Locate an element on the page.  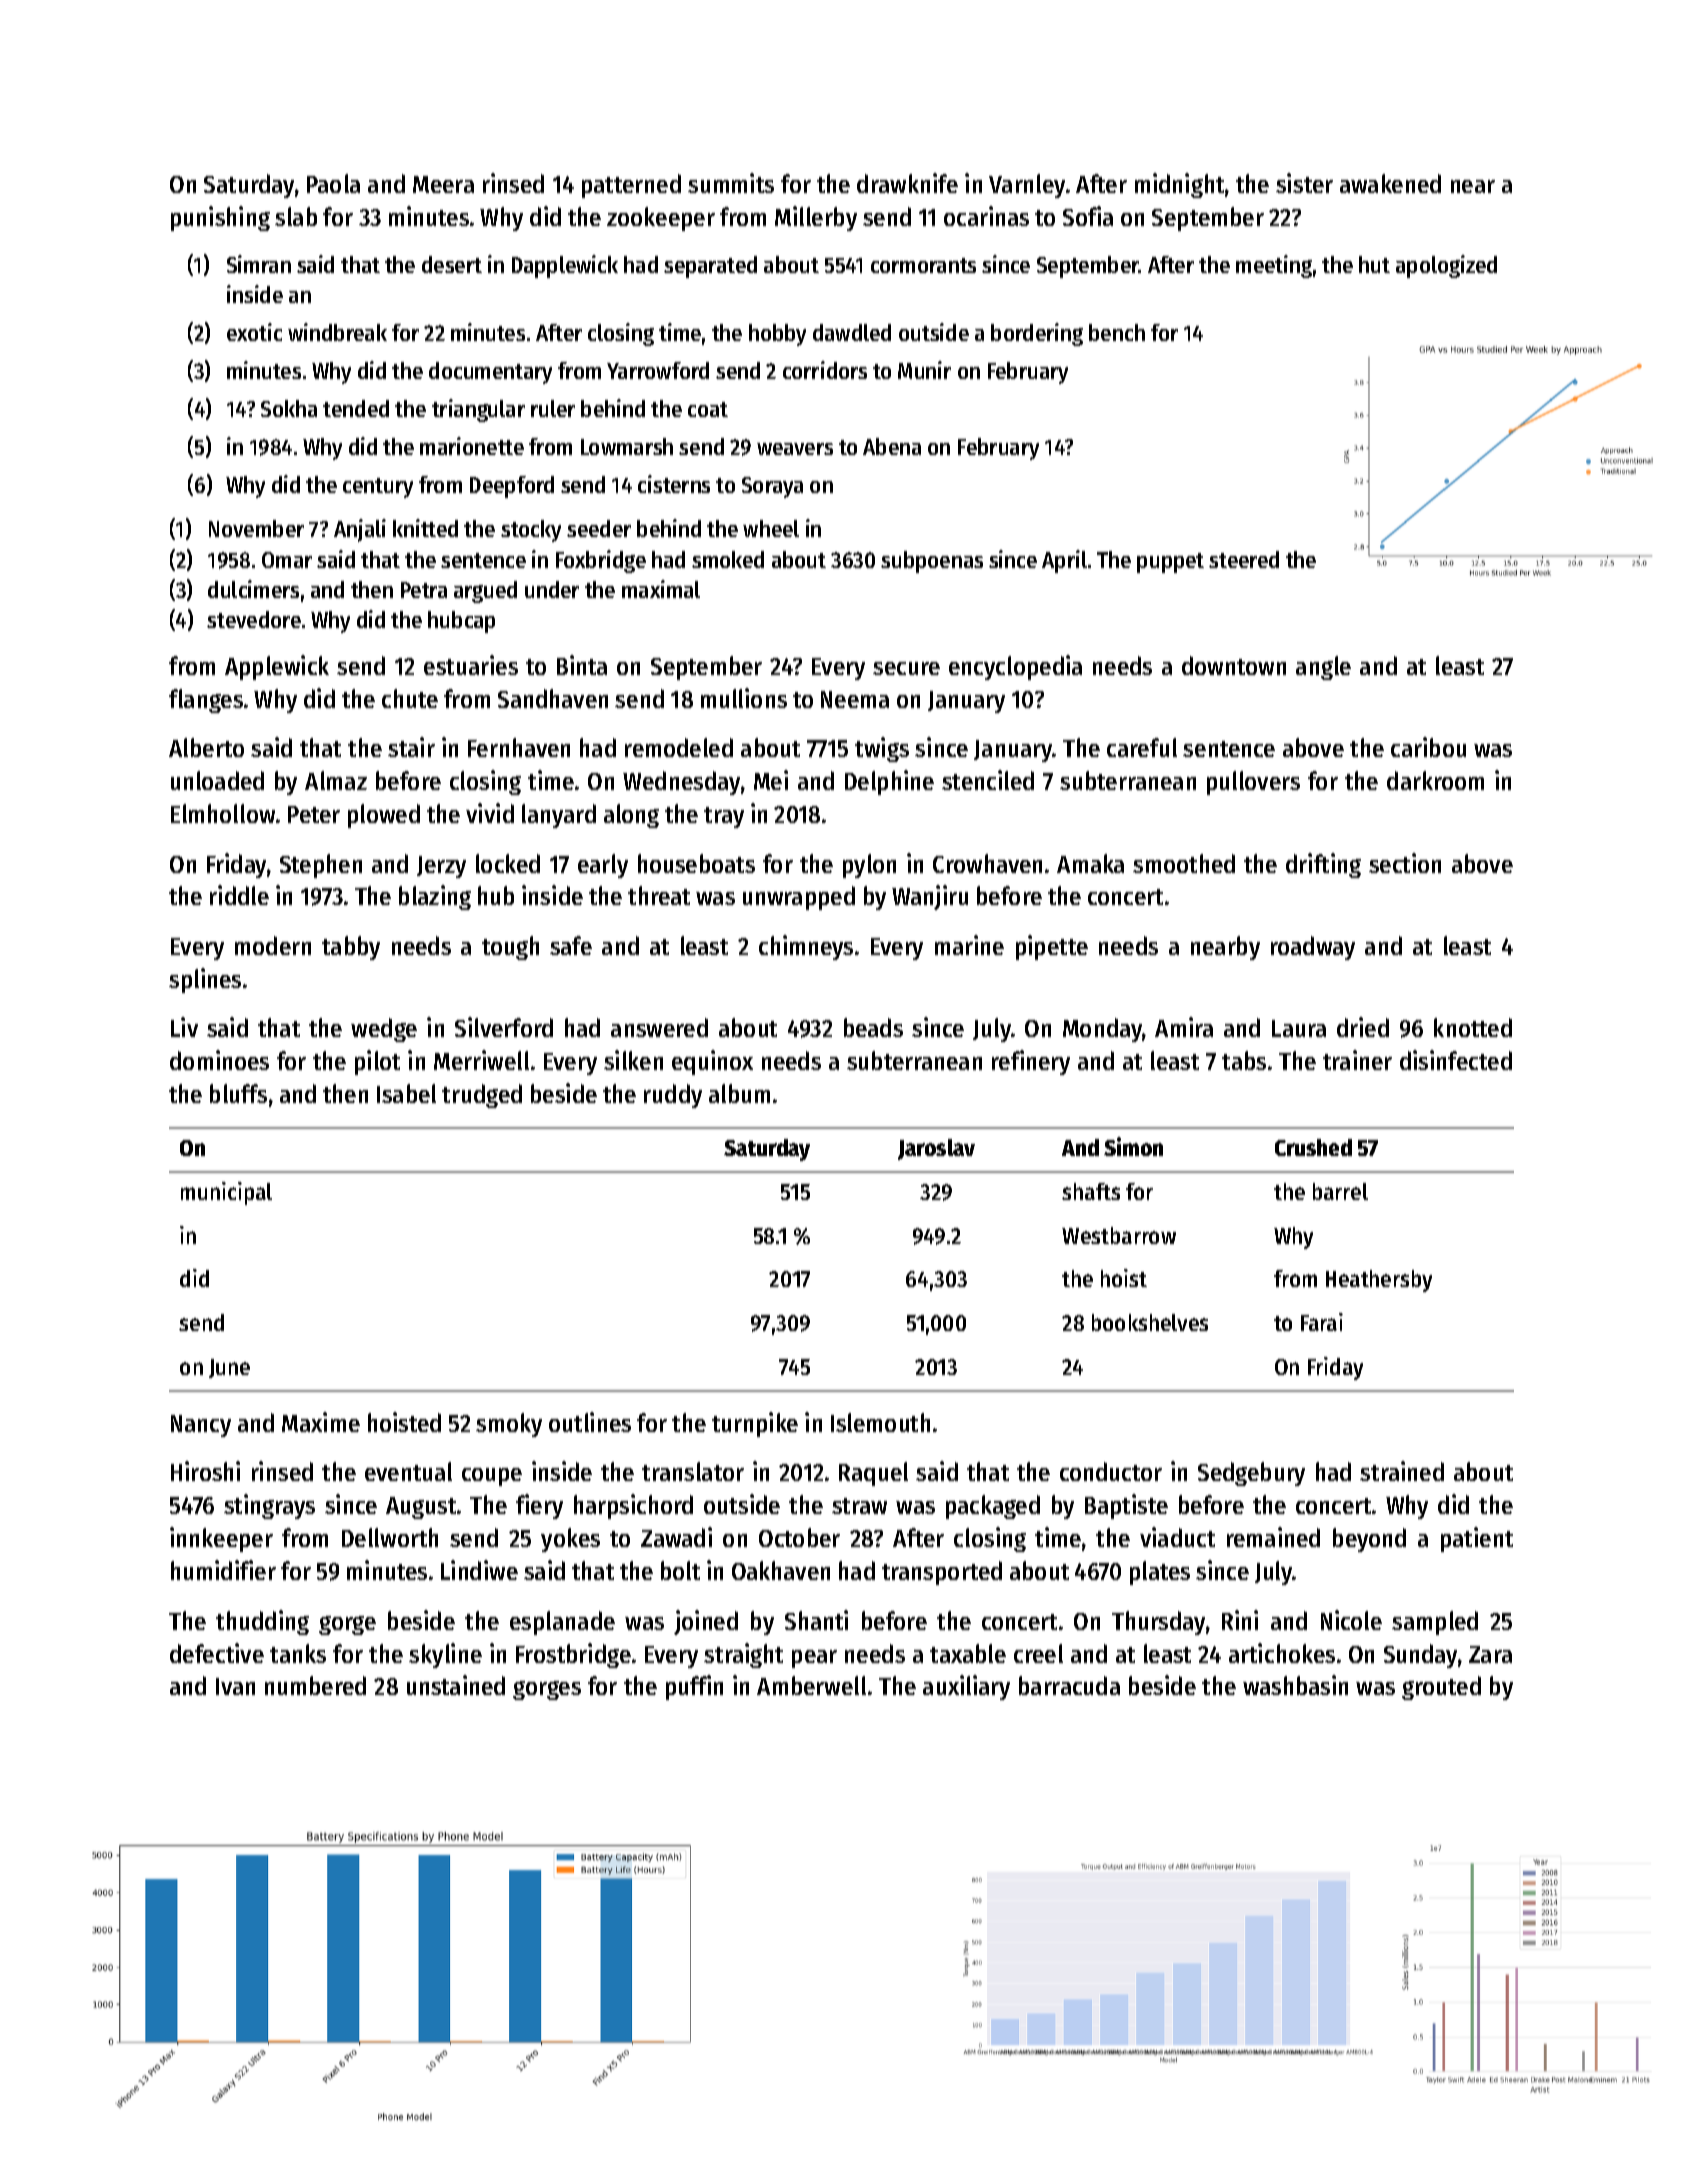
Meera is located at coordinates (443, 184).
